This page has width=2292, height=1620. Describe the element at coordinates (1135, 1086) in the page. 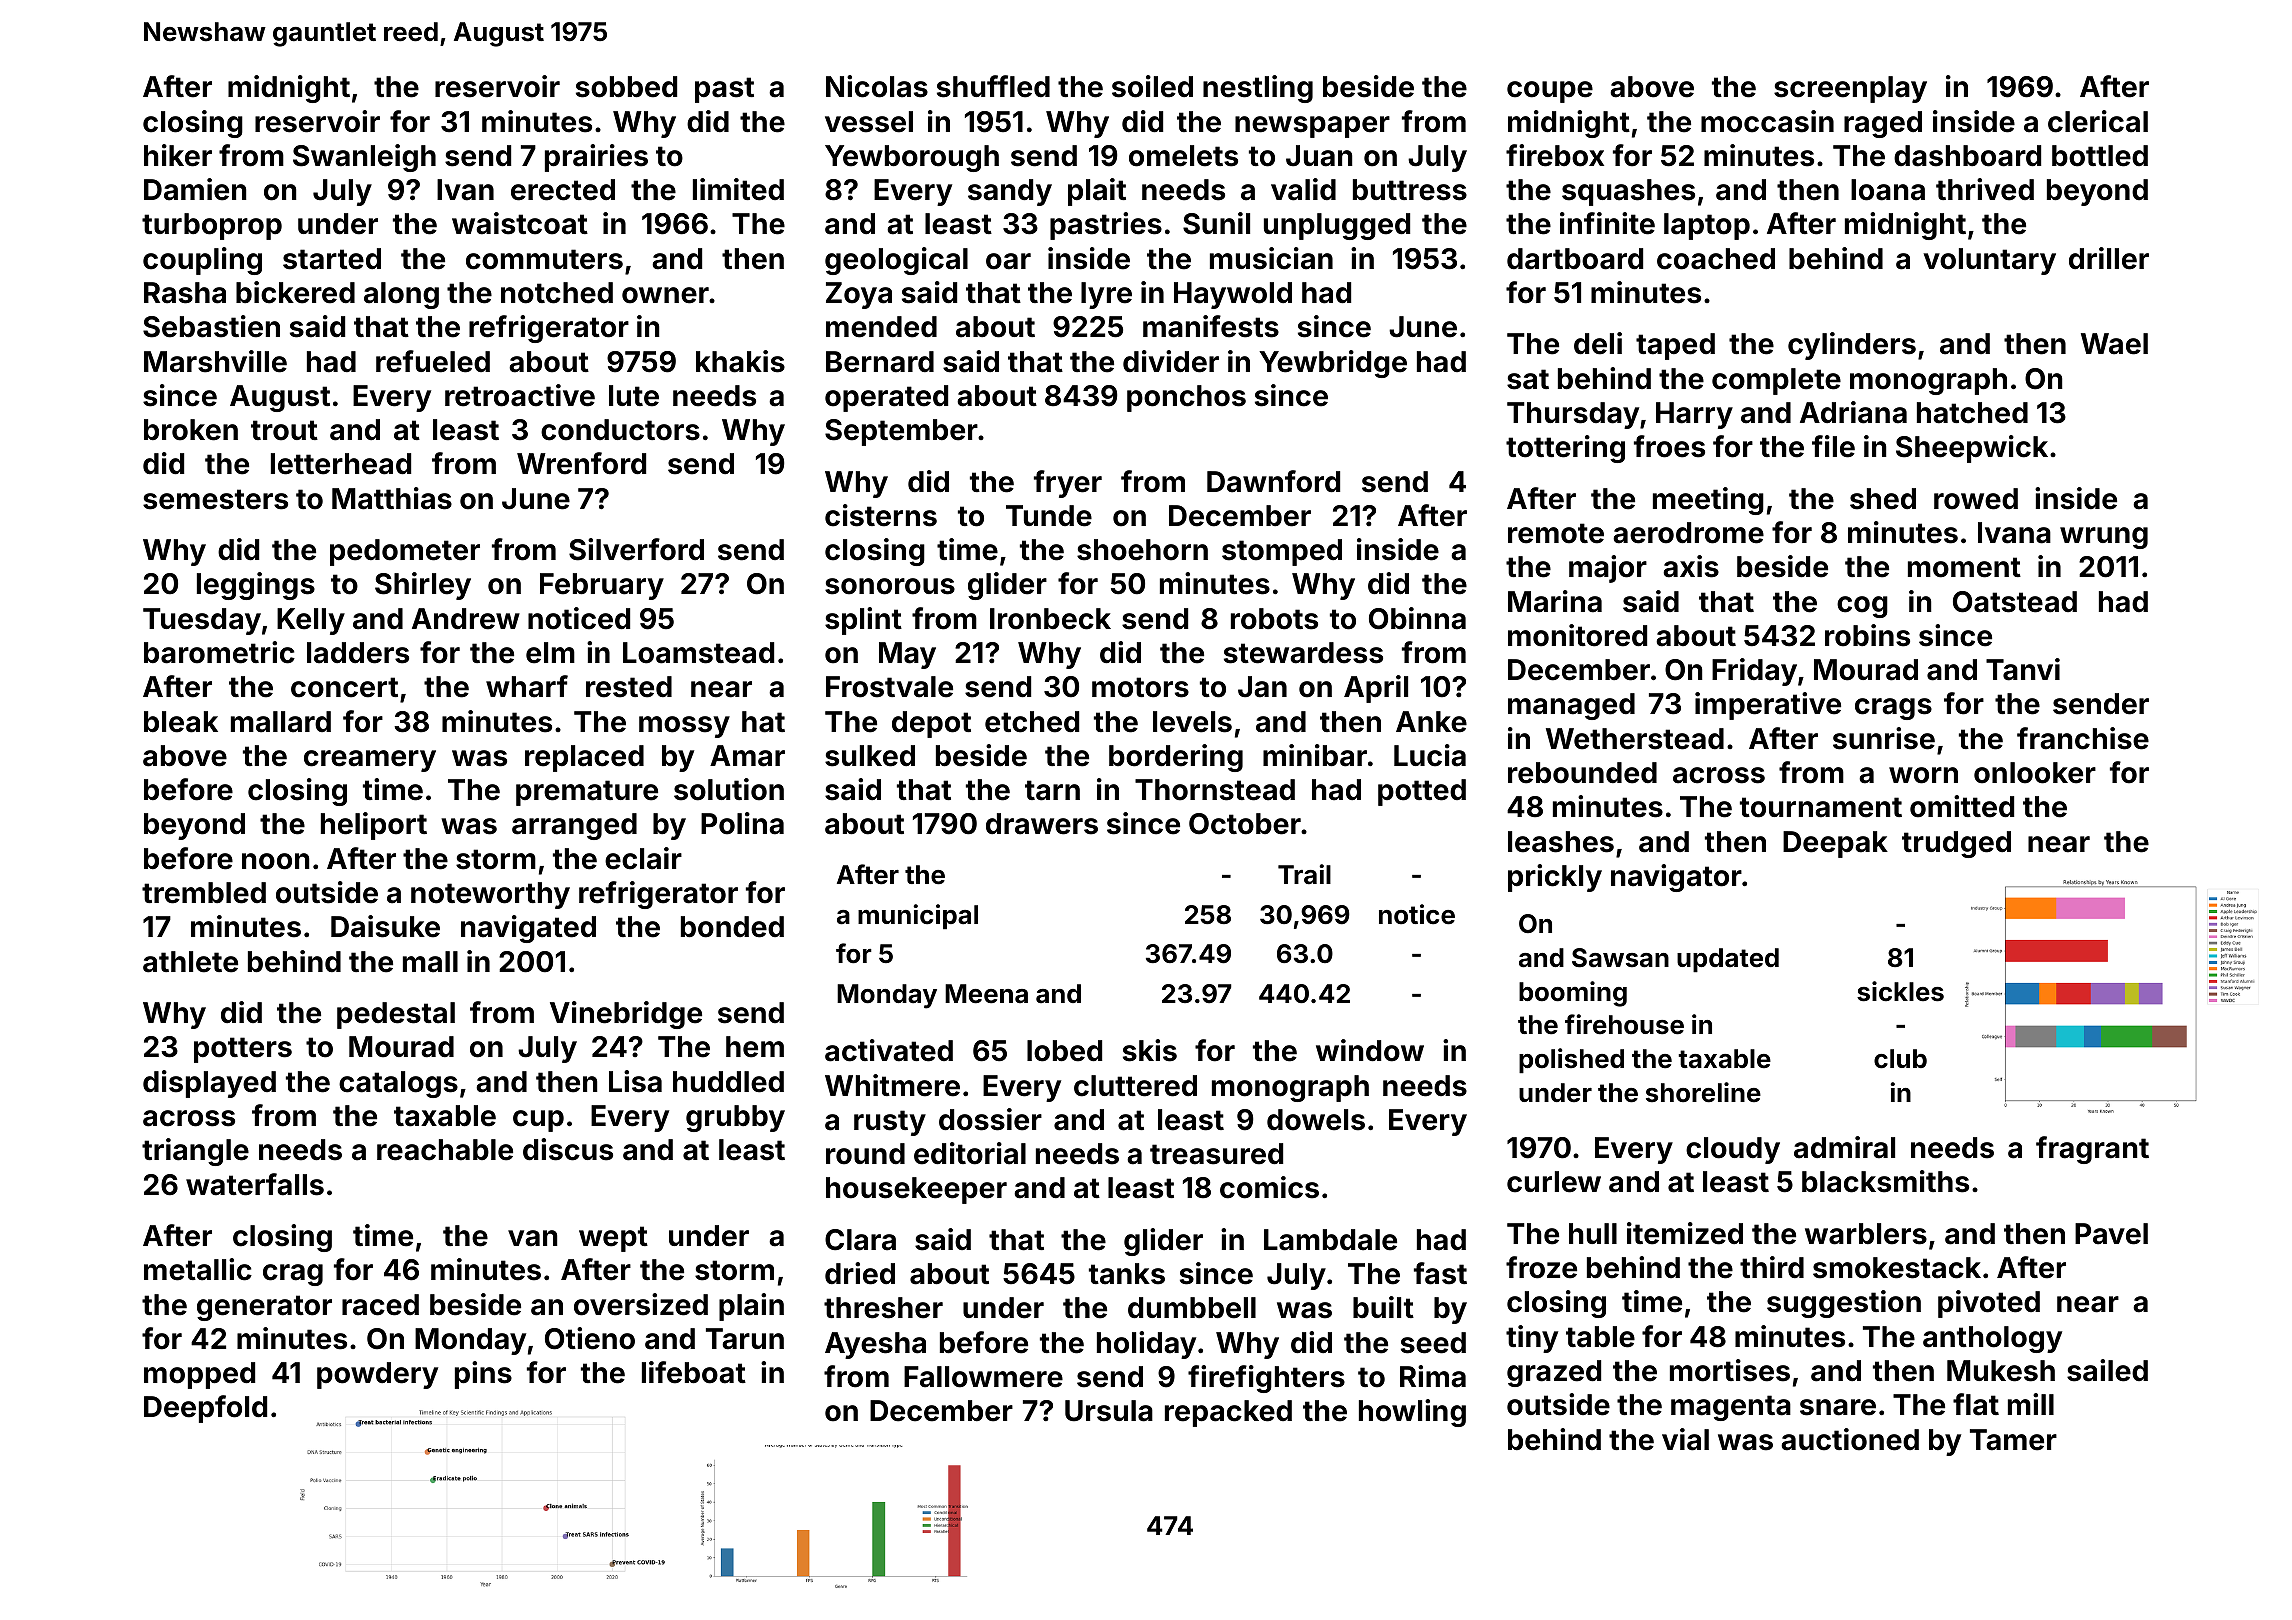

I see `cluttered` at that location.
